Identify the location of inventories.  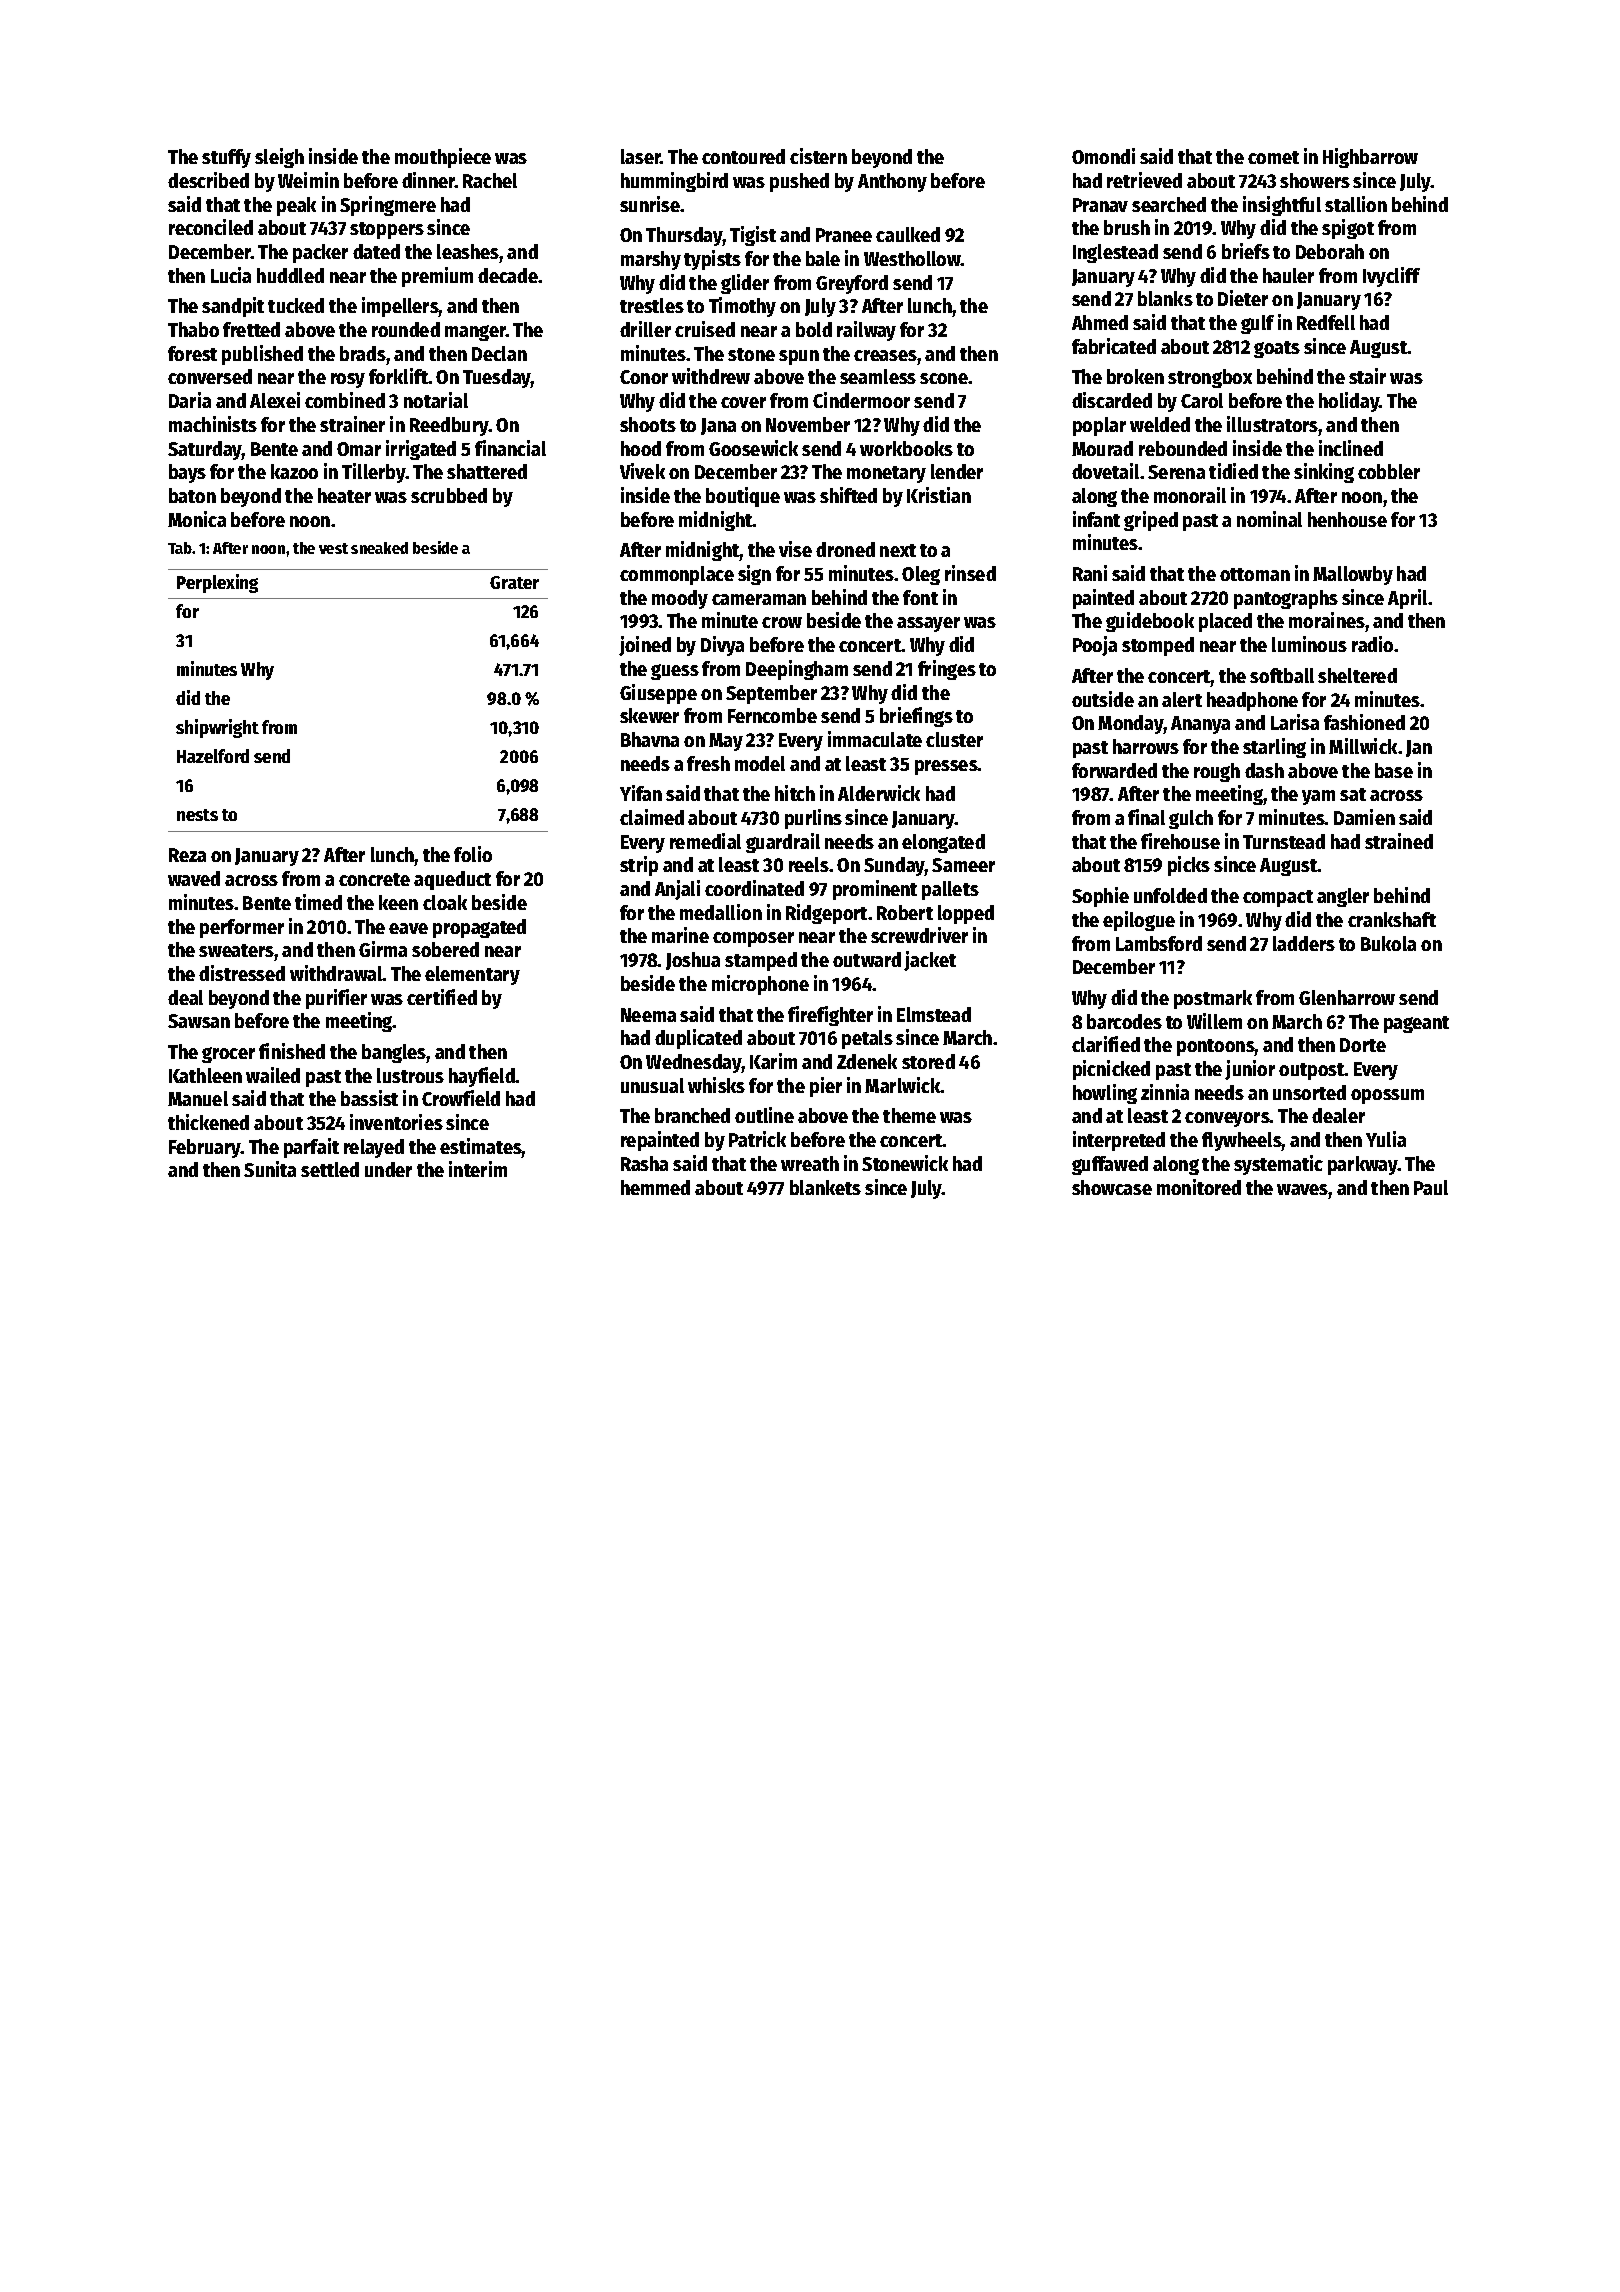
(396, 1122).
